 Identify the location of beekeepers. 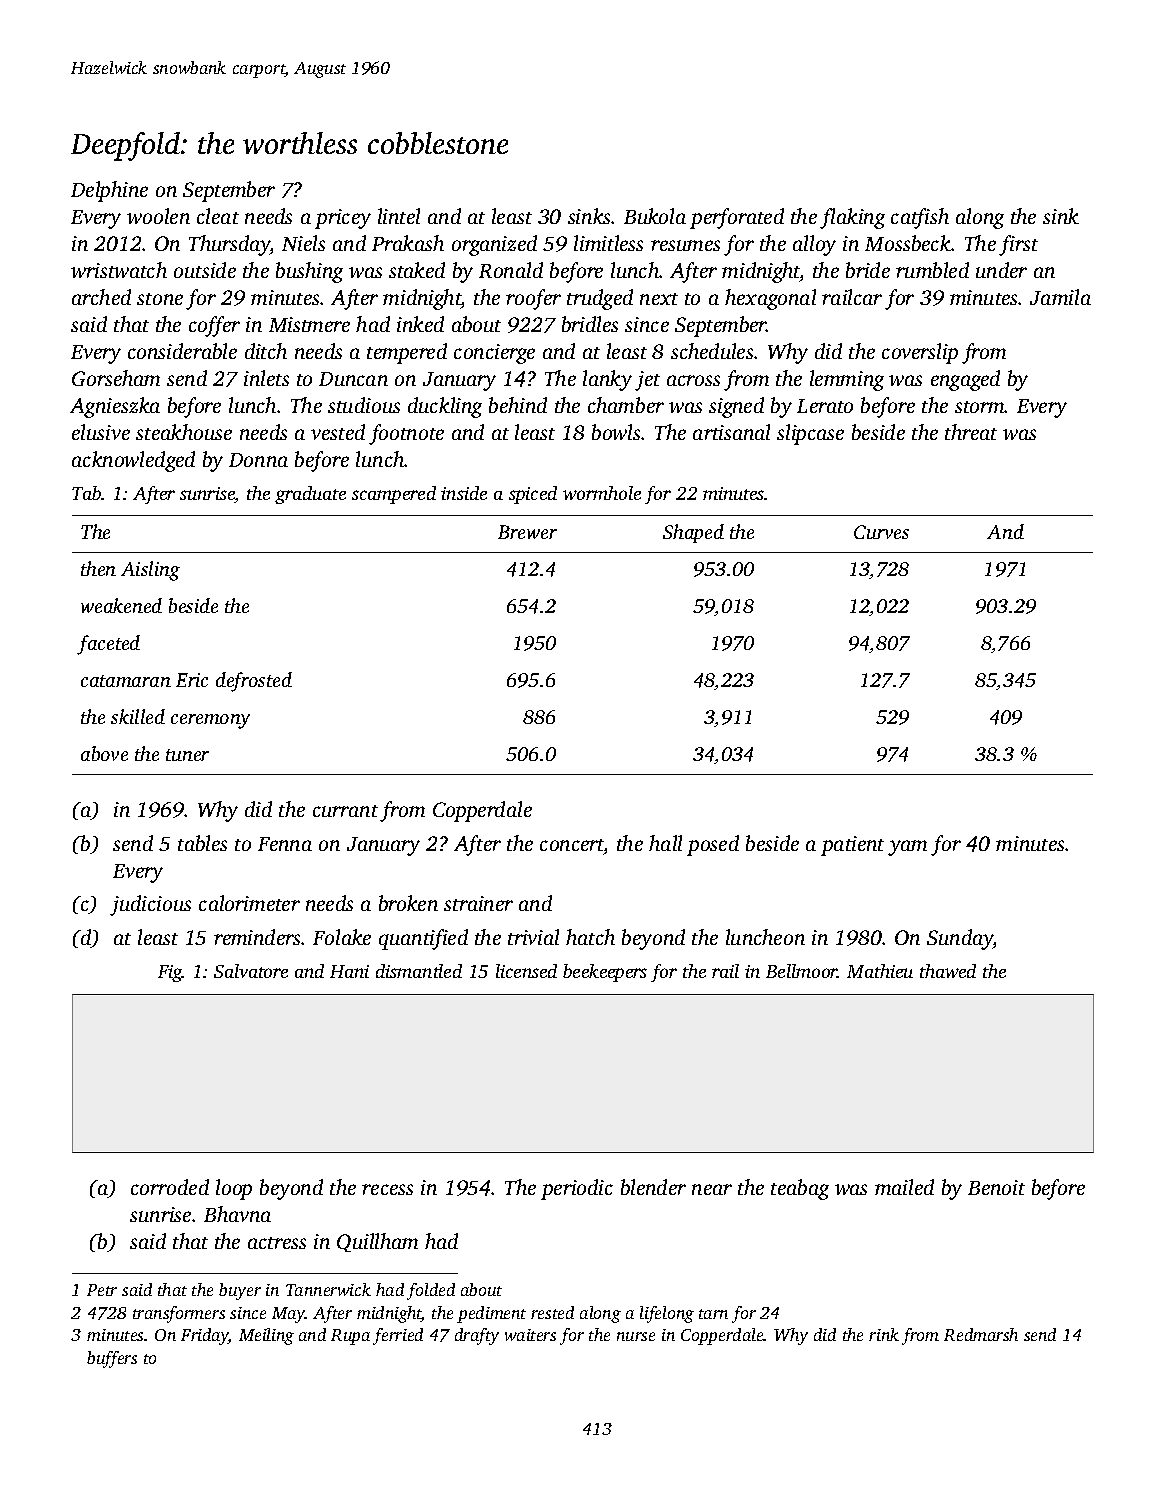
(605, 973).
